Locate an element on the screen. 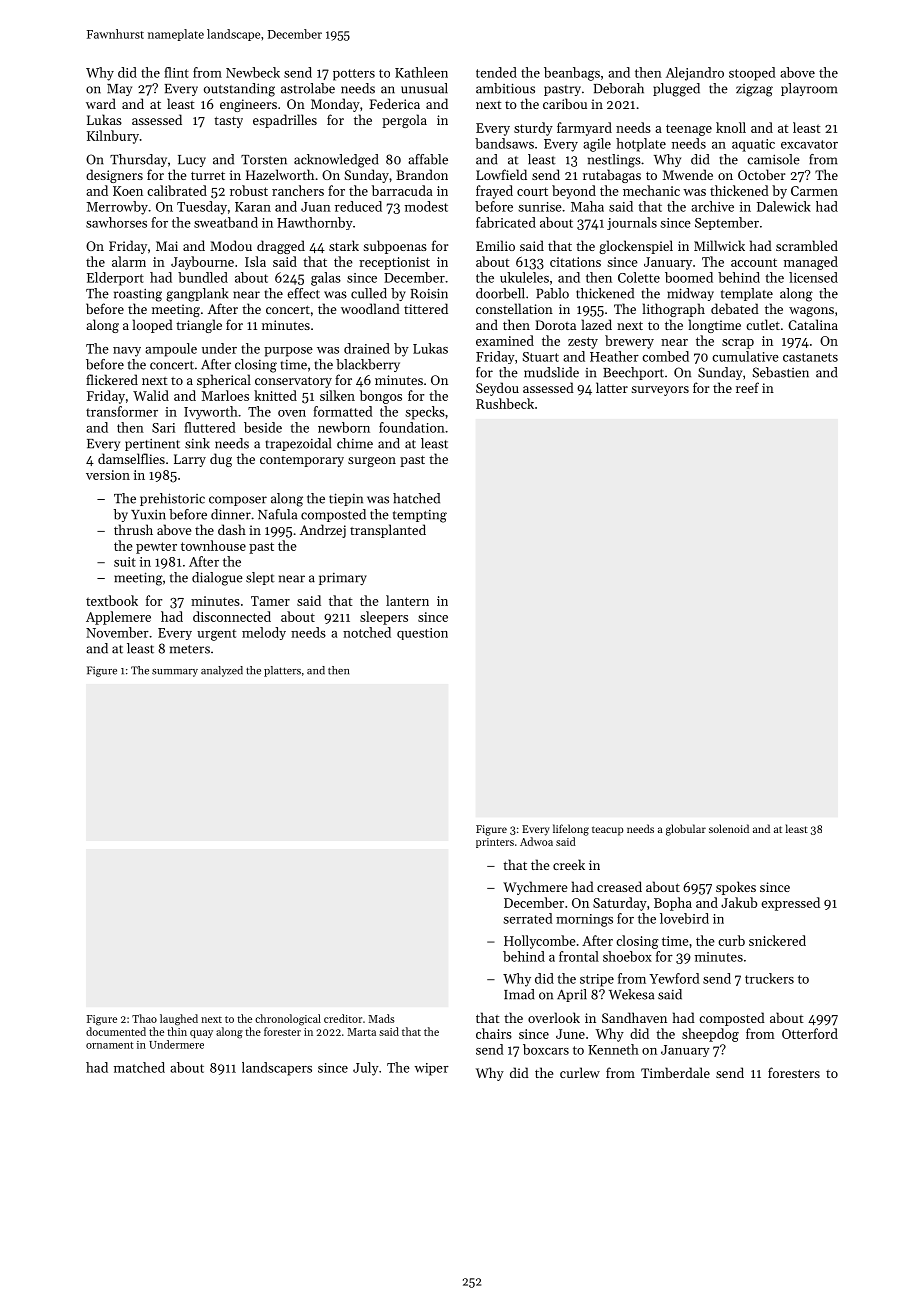  printers is located at coordinates (495, 843).
